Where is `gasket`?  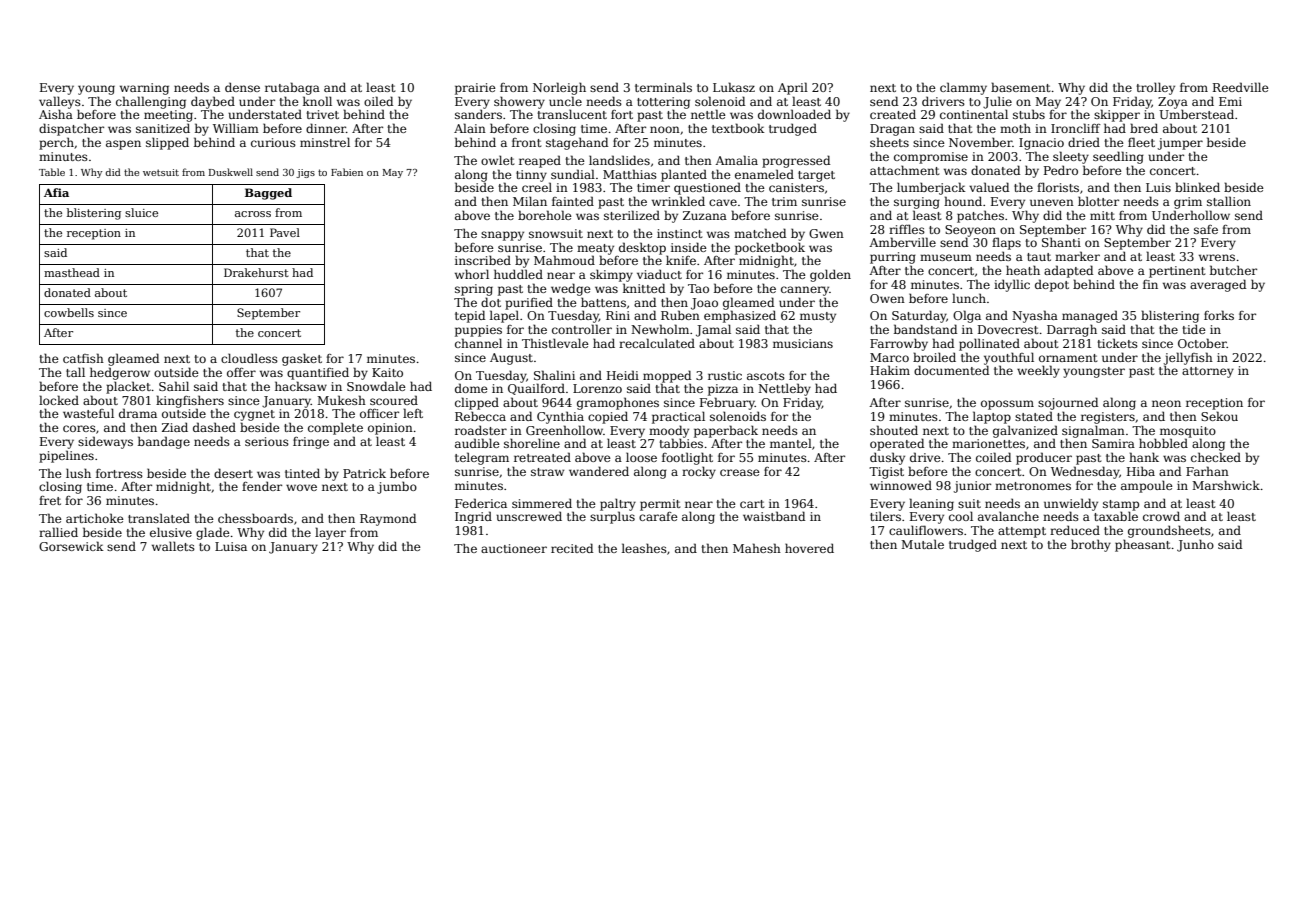 gasket is located at coordinates (302, 359).
